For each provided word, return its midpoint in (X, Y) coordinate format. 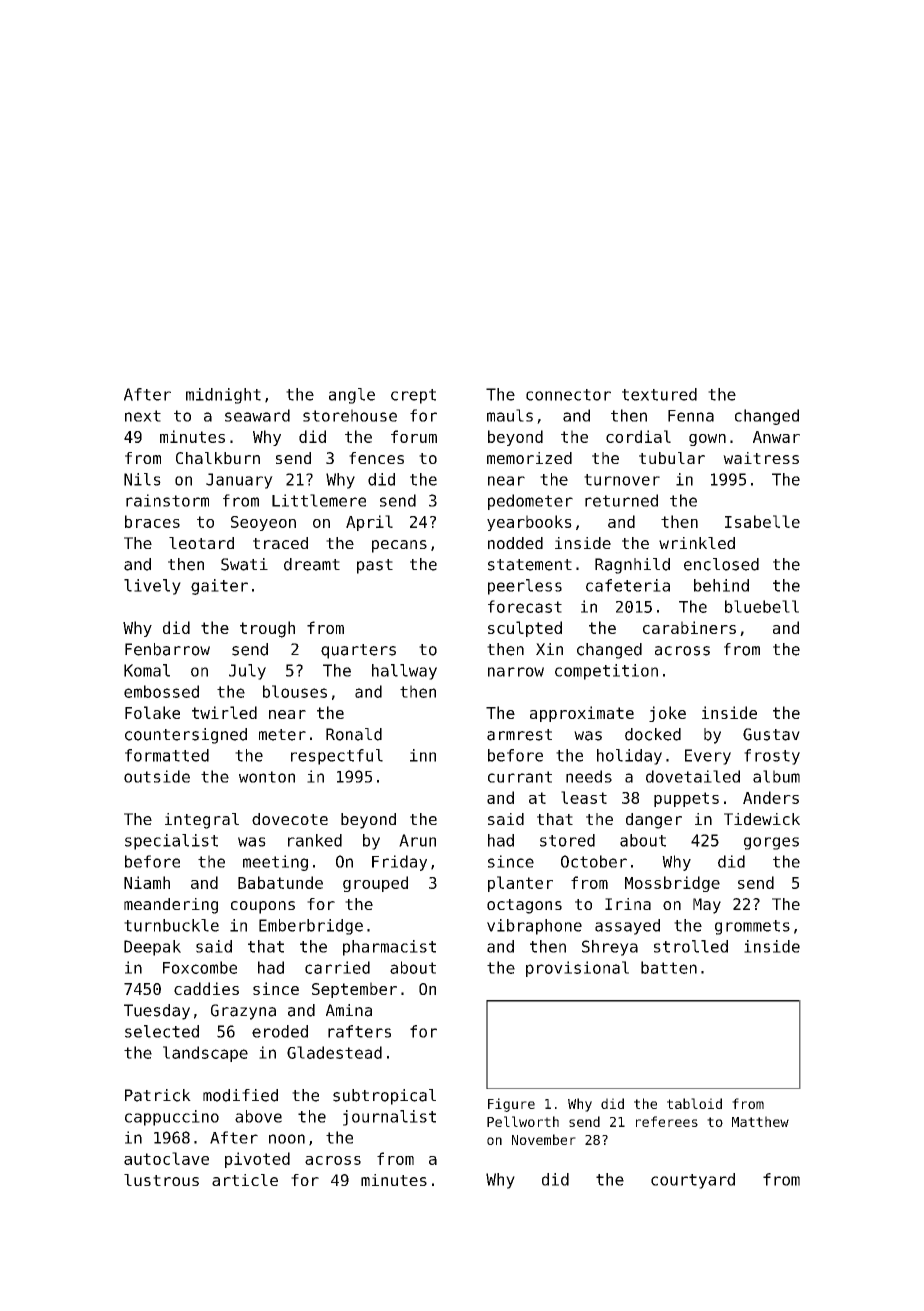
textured (659, 394)
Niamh (147, 882)
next (143, 416)
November (544, 1139)
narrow (516, 672)
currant (520, 777)
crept (413, 396)
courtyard (693, 1181)
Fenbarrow (167, 649)
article (245, 1180)
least (584, 797)
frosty (772, 757)
